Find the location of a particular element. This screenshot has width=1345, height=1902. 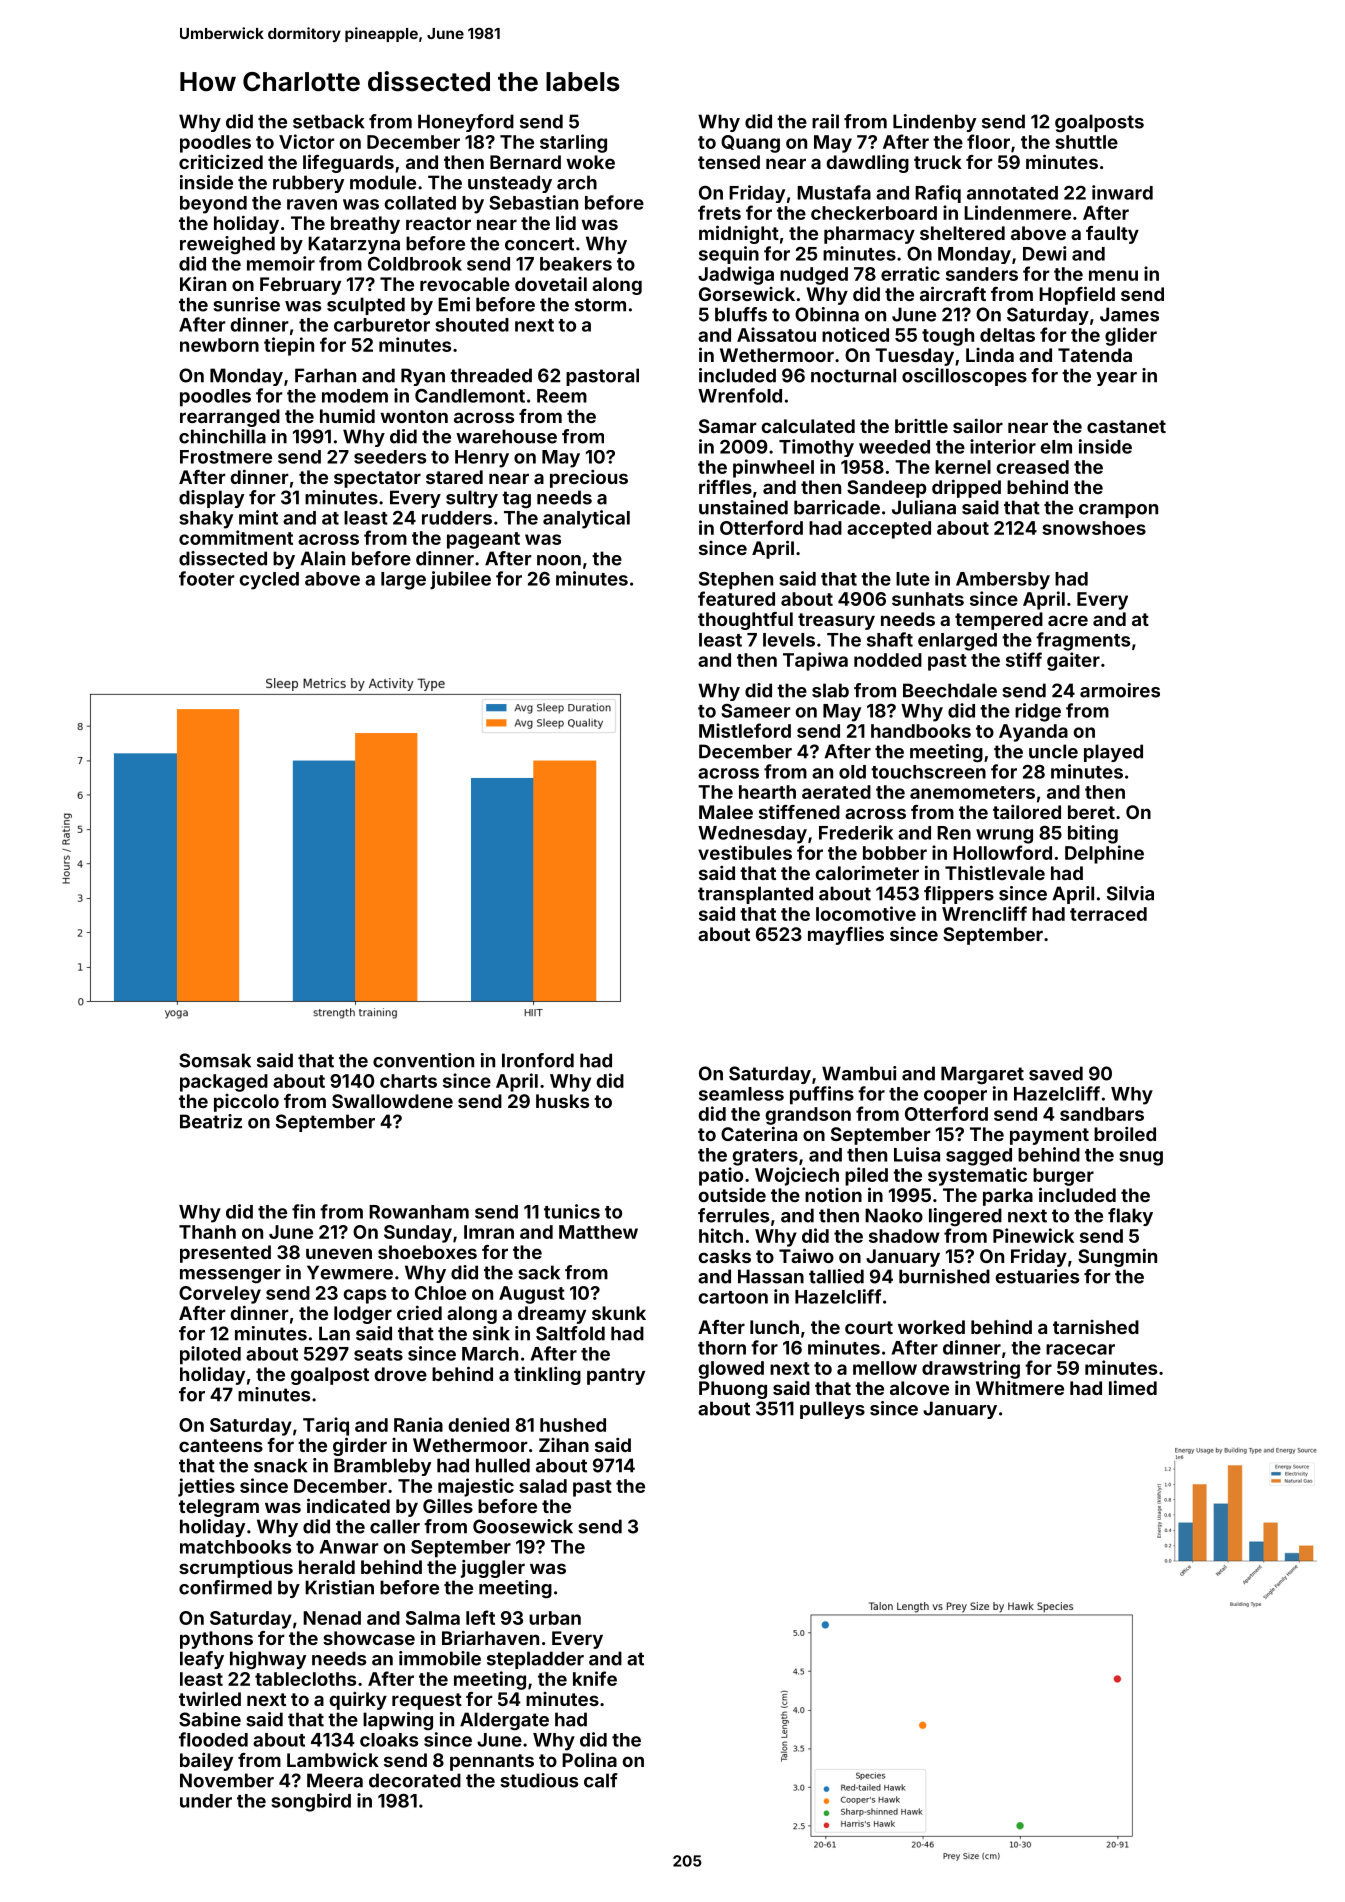

under is located at coordinates (206, 1801).
